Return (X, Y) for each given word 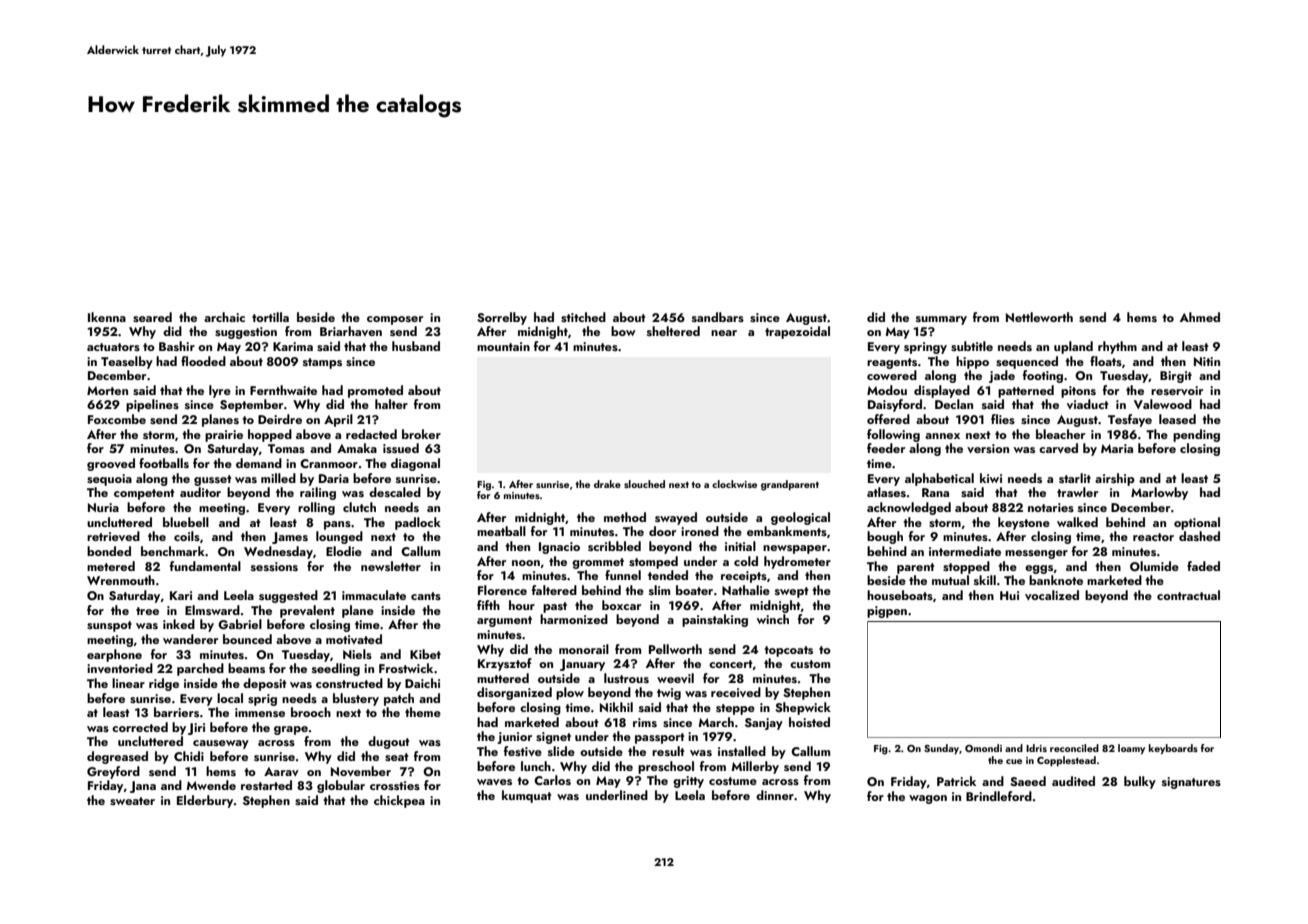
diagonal (415, 464)
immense (260, 712)
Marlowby (1159, 493)
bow (623, 331)
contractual (1188, 595)
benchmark (173, 551)
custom (810, 664)
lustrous (626, 678)
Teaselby (127, 362)
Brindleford (999, 796)
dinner (775, 795)
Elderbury (205, 801)
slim (659, 590)
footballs (164, 463)
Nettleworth (1039, 317)
